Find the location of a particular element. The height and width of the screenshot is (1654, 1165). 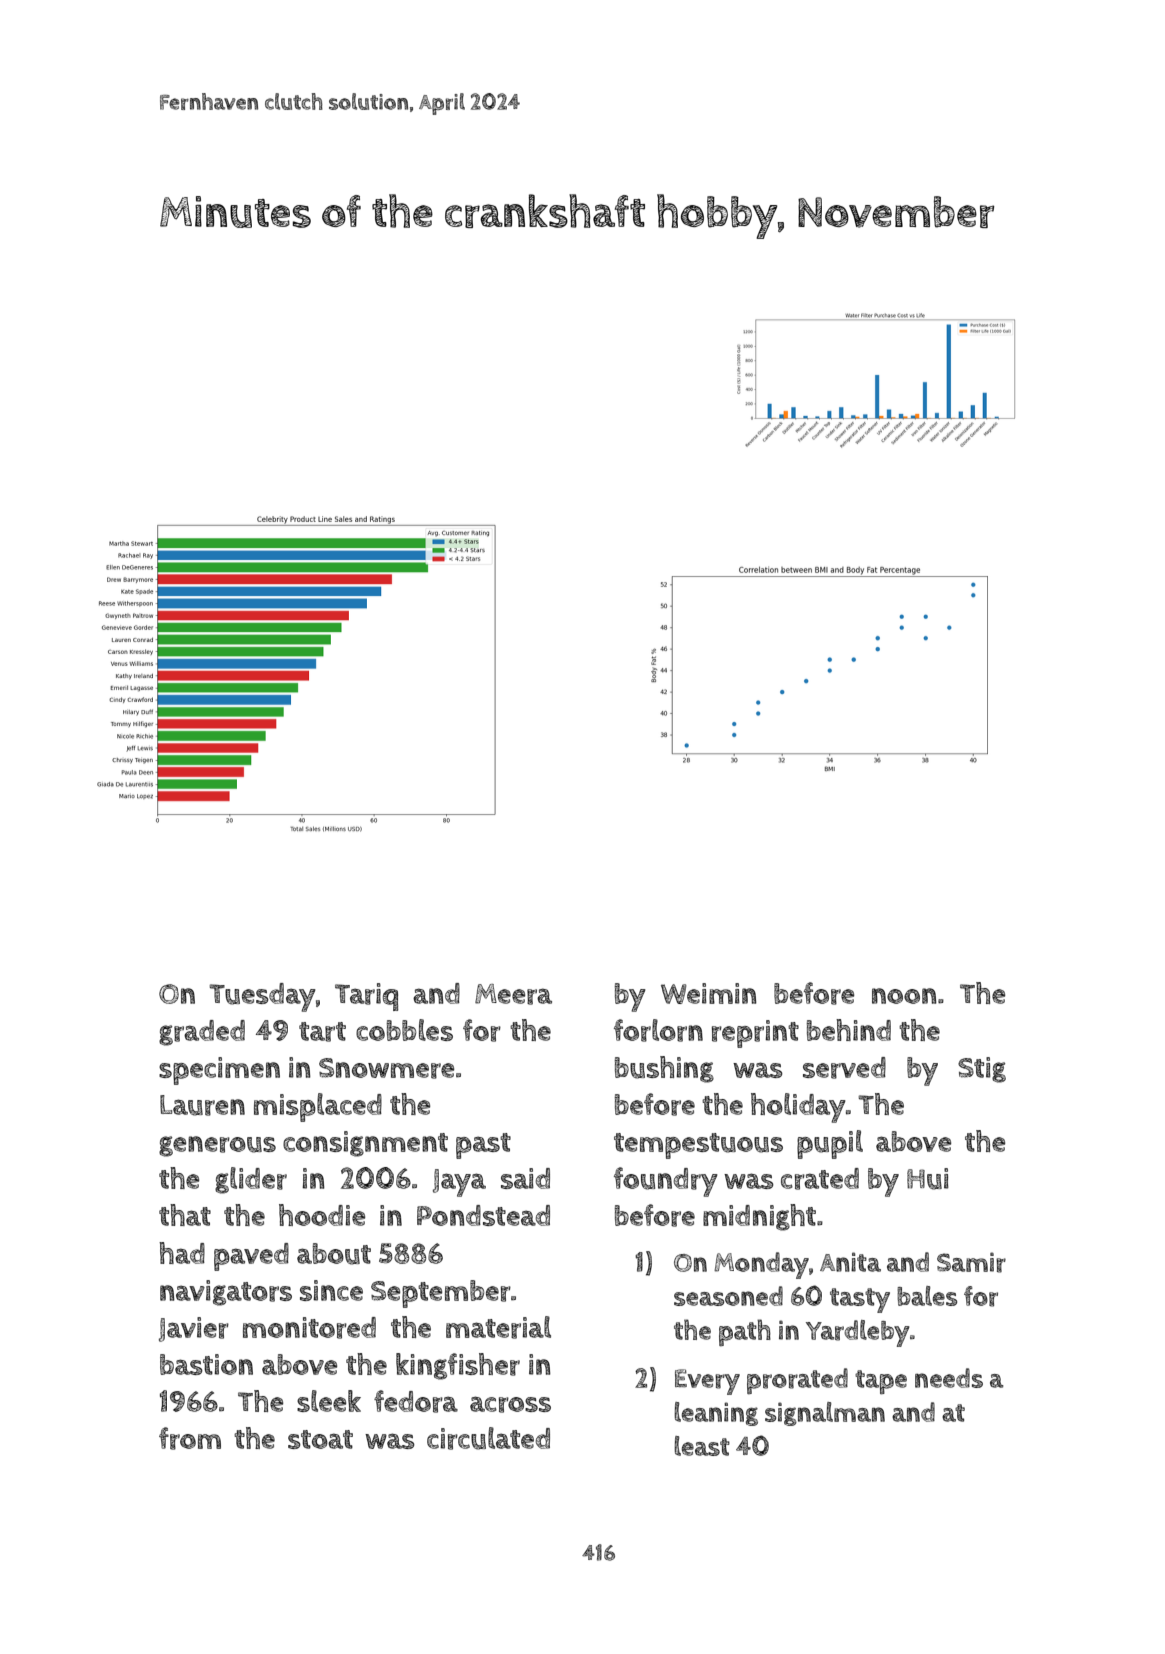

Stig is located at coordinates (982, 1070).
